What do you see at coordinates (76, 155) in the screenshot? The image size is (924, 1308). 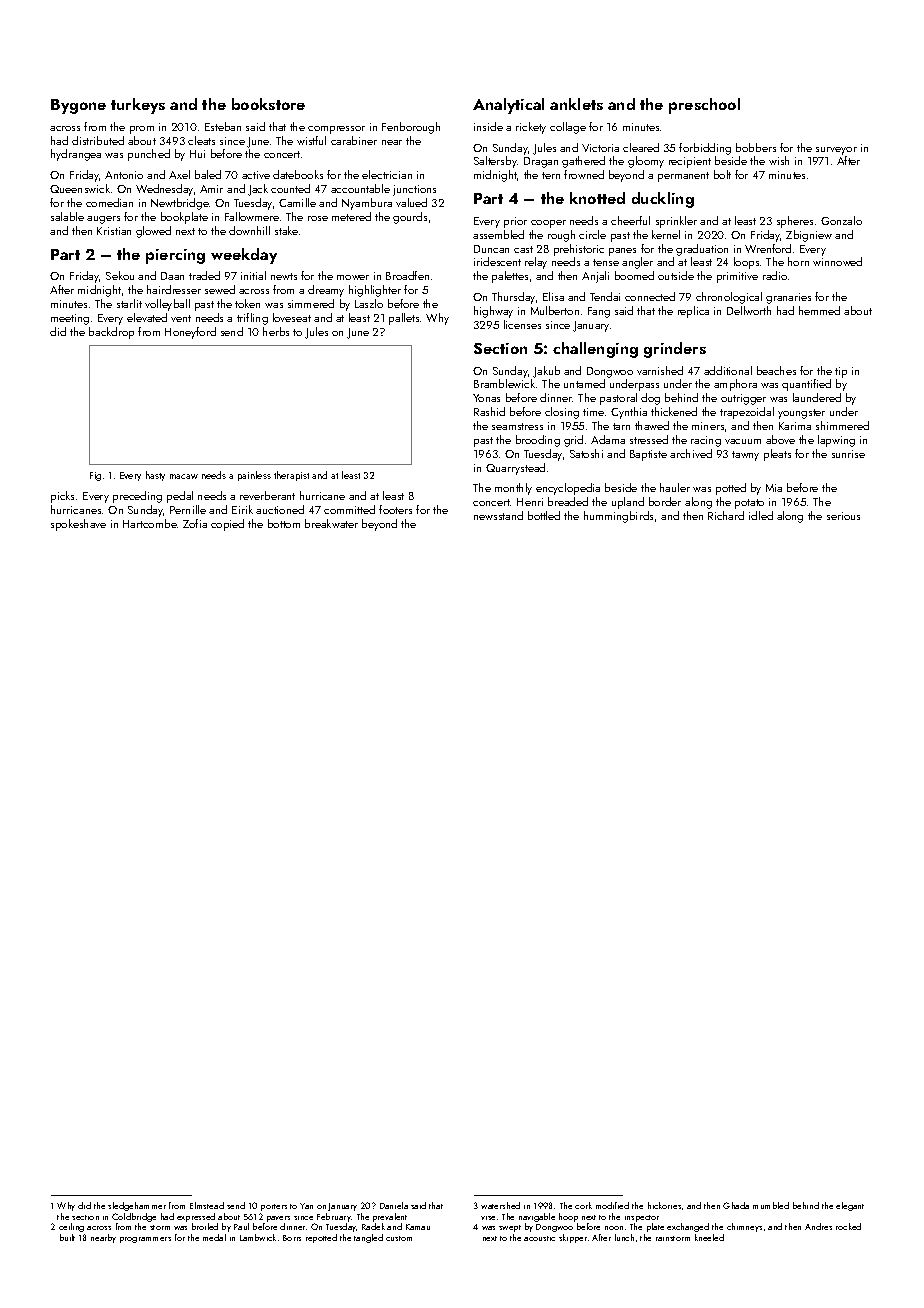 I see `hydrangea` at bounding box center [76, 155].
